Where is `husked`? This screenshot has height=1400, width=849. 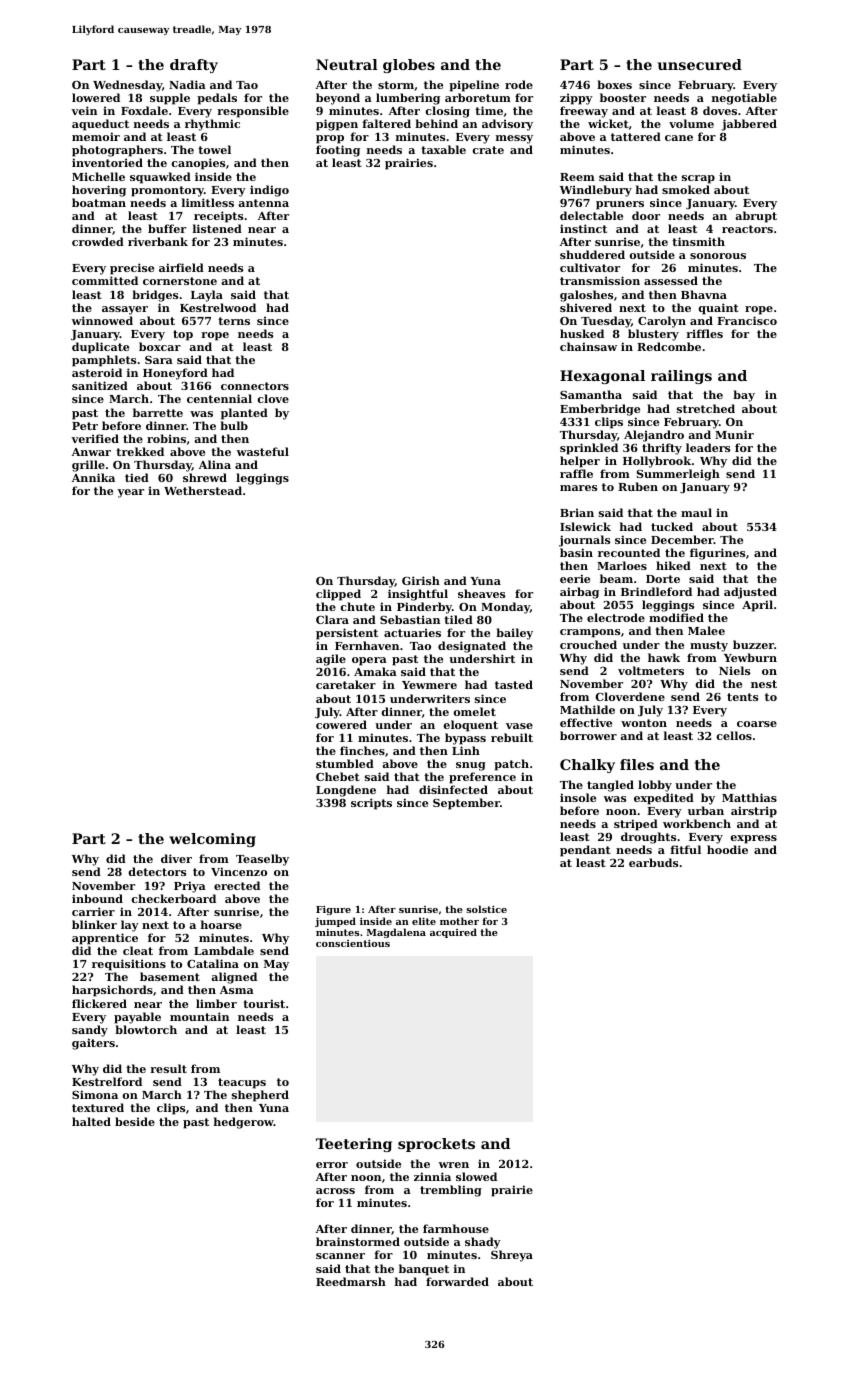
husked is located at coordinates (582, 333).
